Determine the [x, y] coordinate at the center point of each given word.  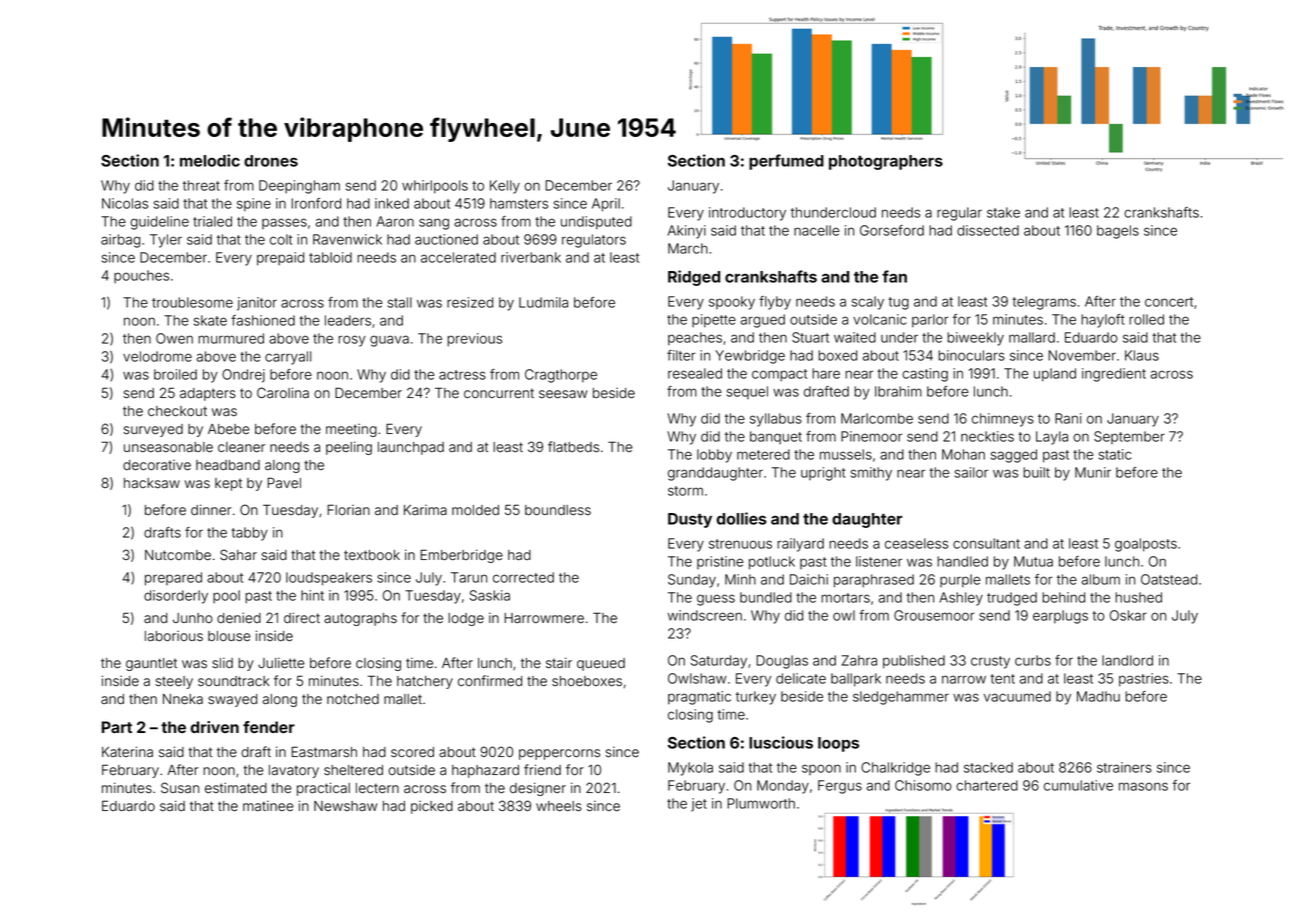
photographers [886, 162]
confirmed [490, 680]
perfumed [786, 162]
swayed [232, 700]
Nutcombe [178, 555]
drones [271, 161]
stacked [988, 767]
